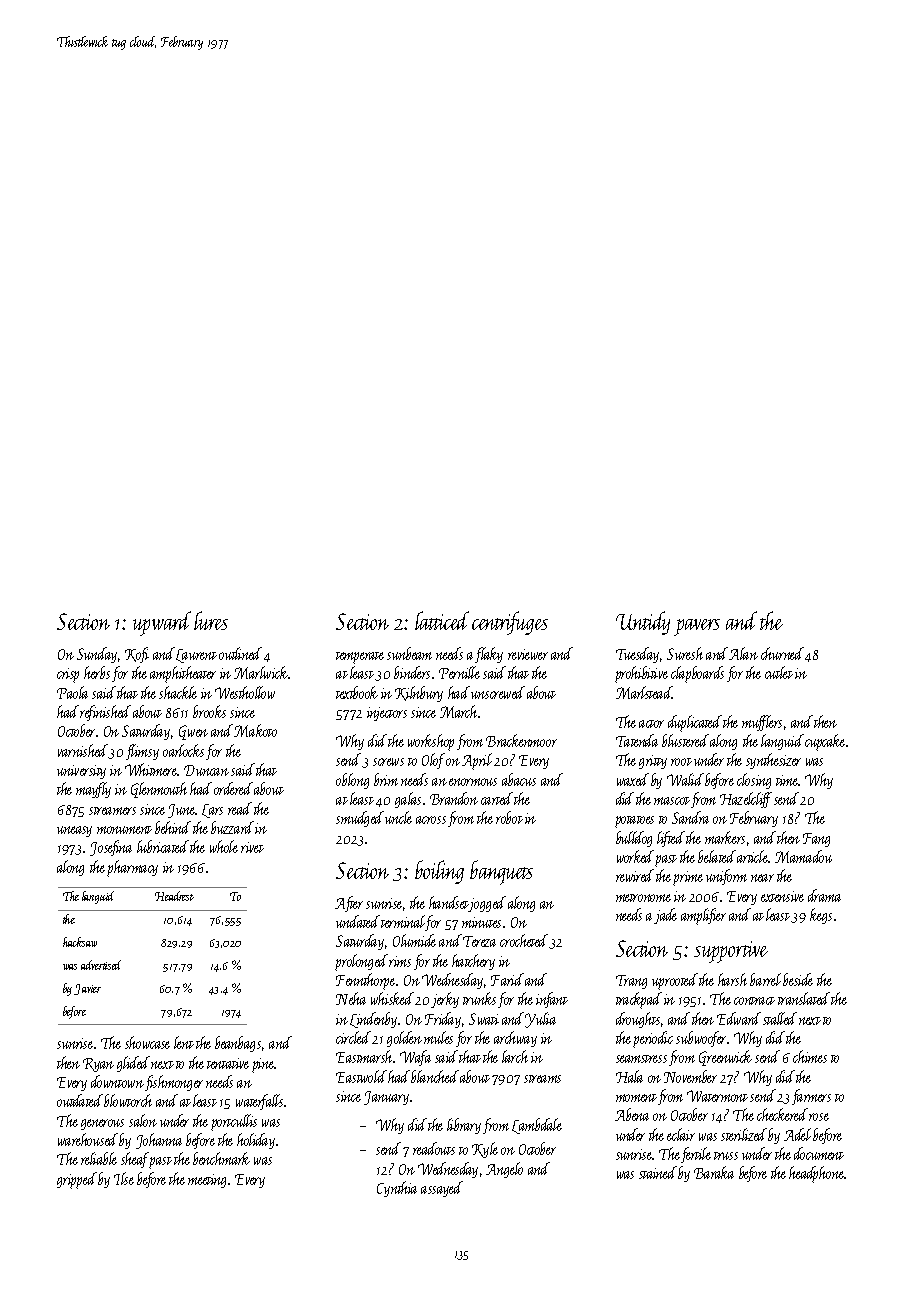 The image size is (908, 1316). What do you see at coordinates (643, 623) in the image?
I see `Untidy` at bounding box center [643, 623].
